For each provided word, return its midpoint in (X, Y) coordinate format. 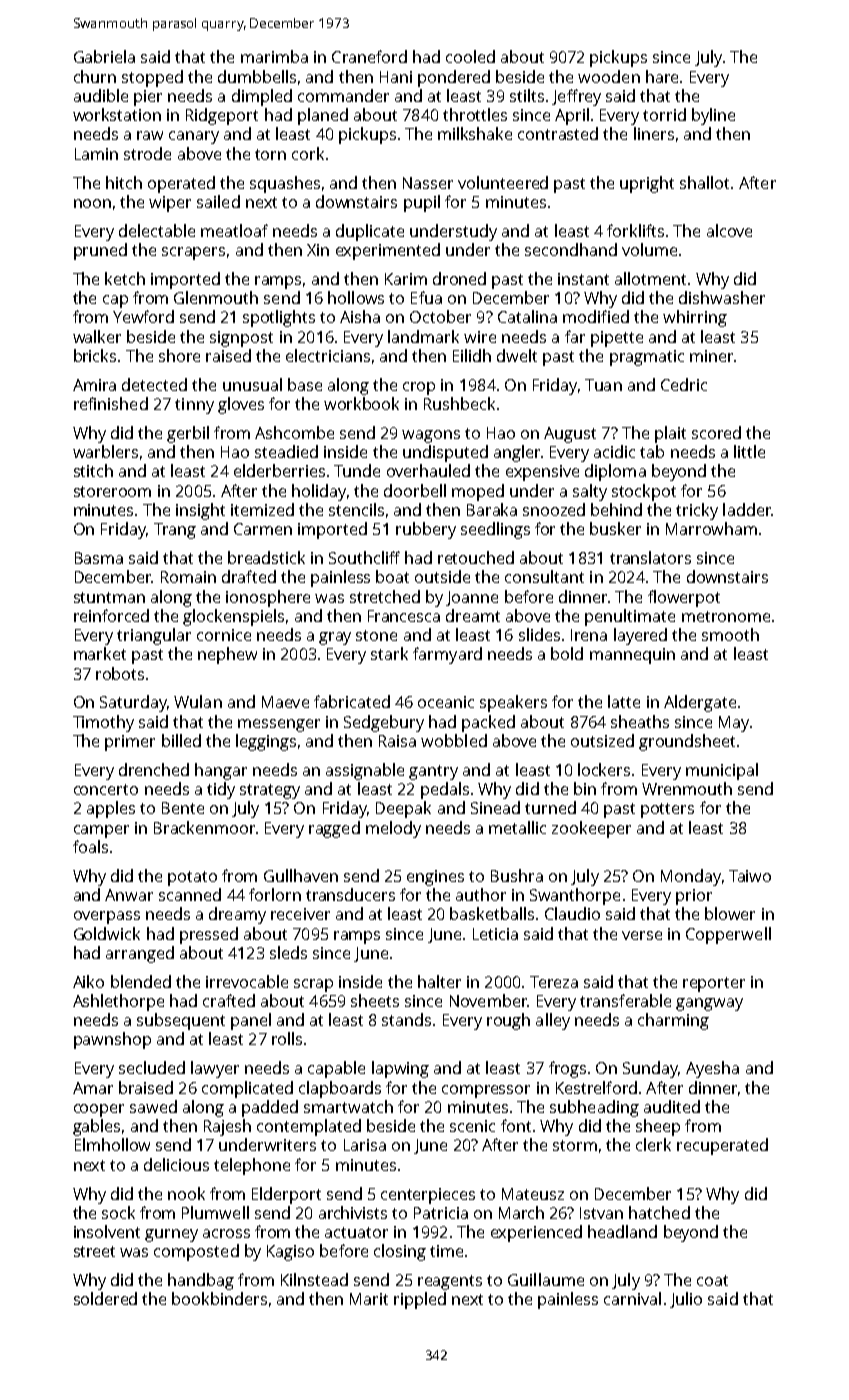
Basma (99, 558)
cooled (470, 56)
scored (716, 432)
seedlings (495, 530)
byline (713, 116)
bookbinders (219, 1298)
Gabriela (104, 56)
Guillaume (546, 1279)
